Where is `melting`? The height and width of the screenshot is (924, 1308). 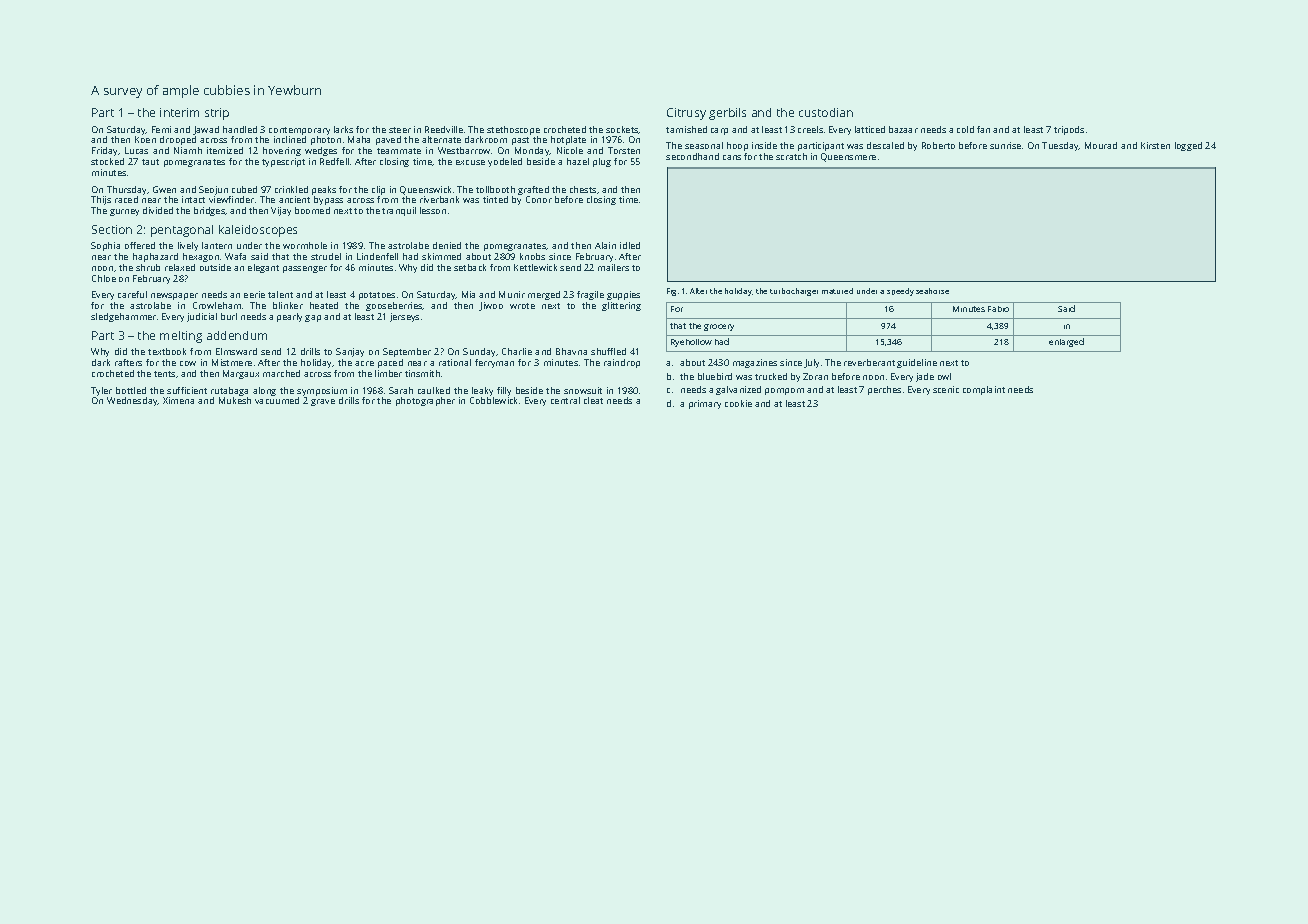
melting is located at coordinates (181, 337).
